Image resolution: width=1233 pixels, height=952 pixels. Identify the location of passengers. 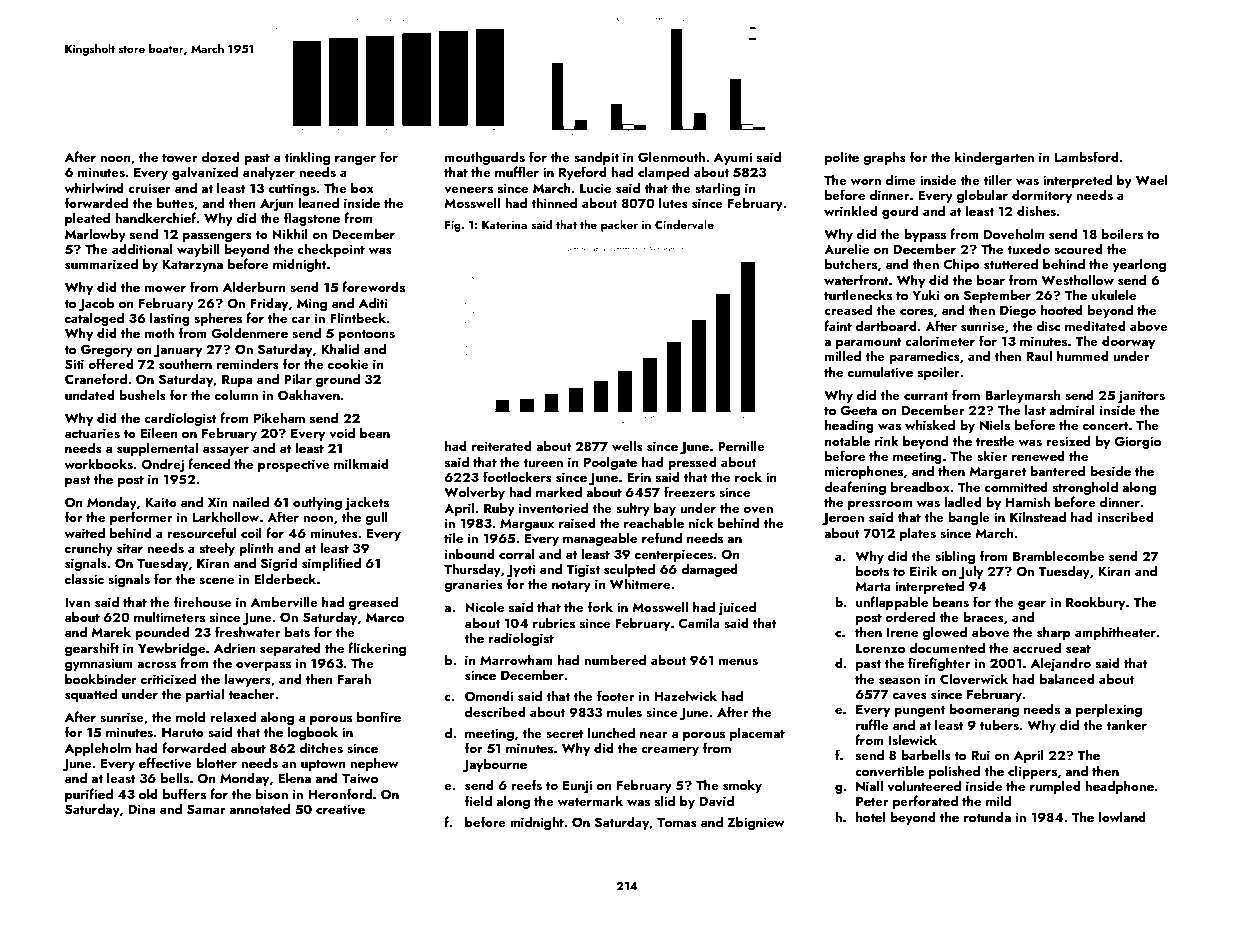
(217, 237).
